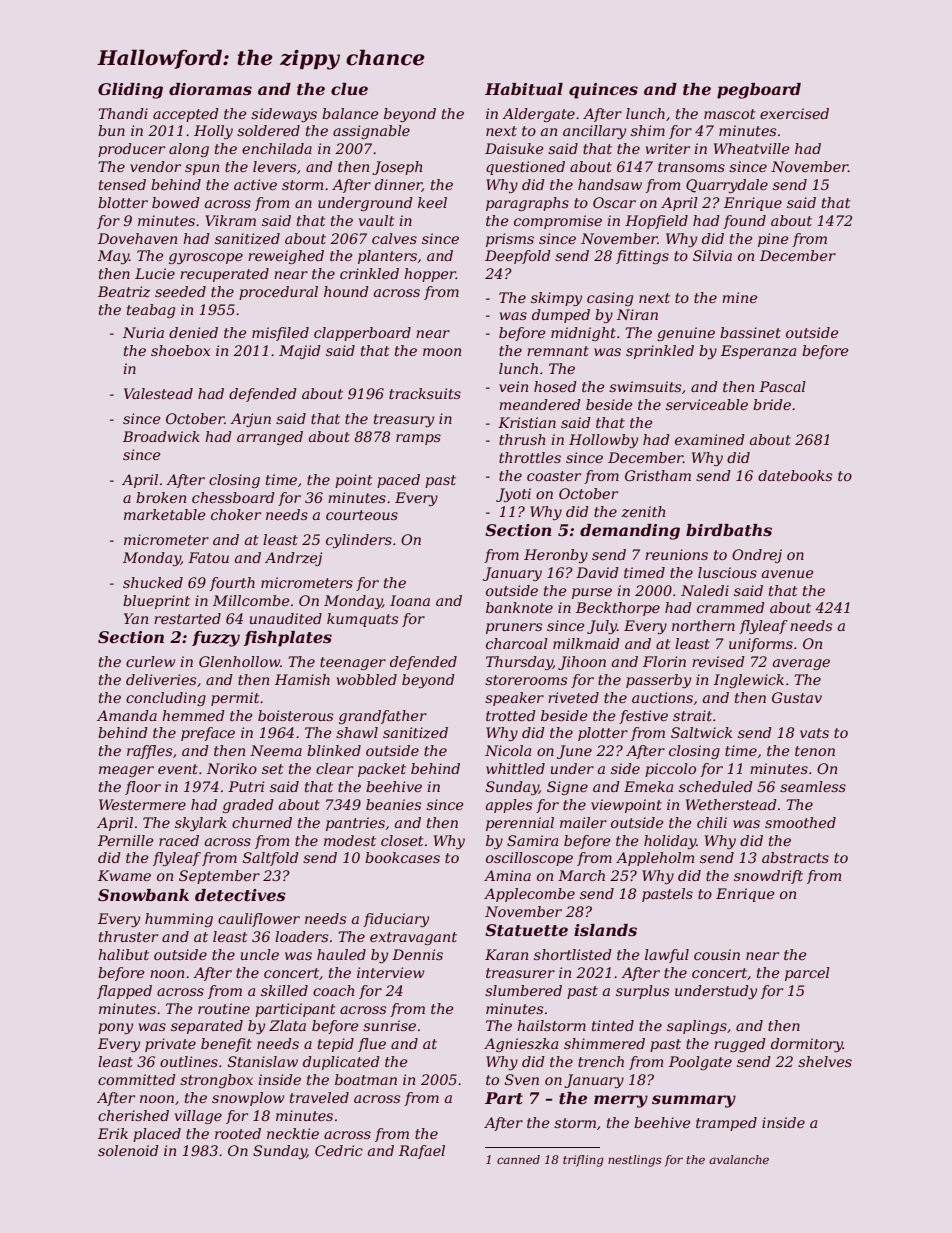 This document has height=1233, width=952. Describe the element at coordinates (382, 770) in the document. I see `packet` at that location.
